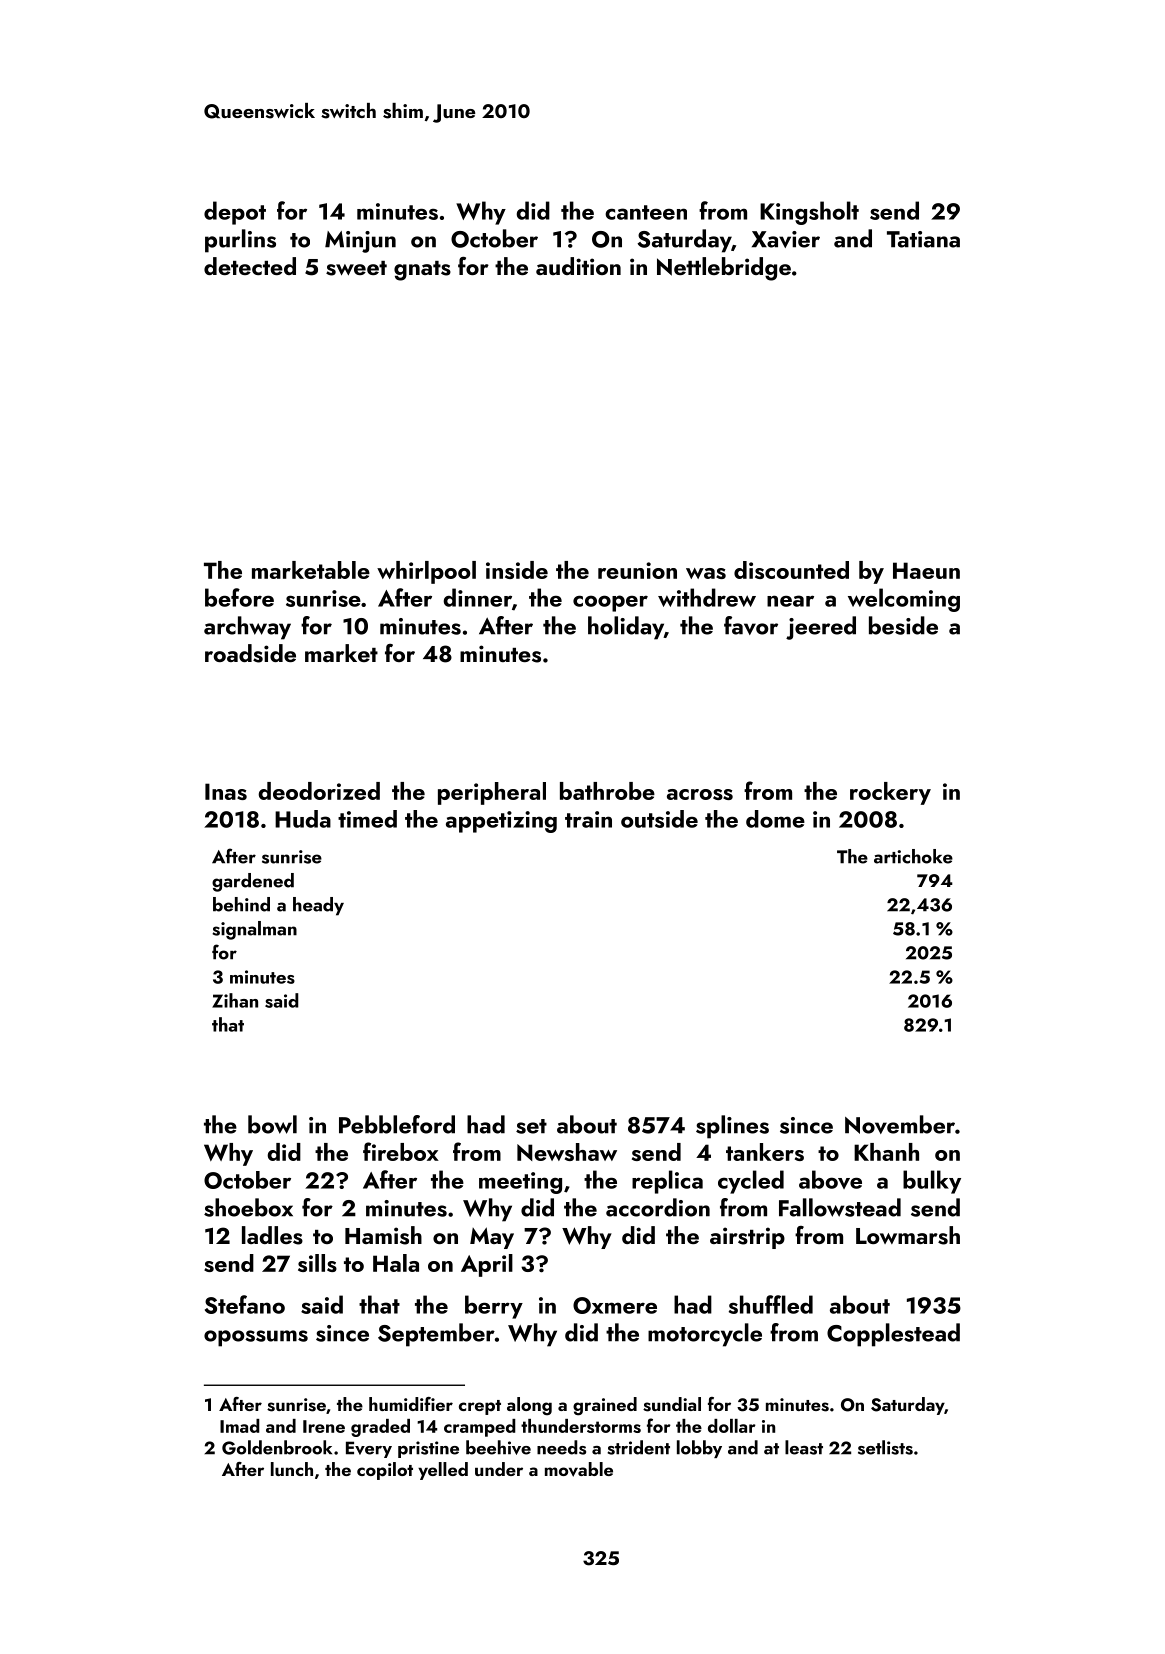  I want to click on Haeun, so click(926, 570).
